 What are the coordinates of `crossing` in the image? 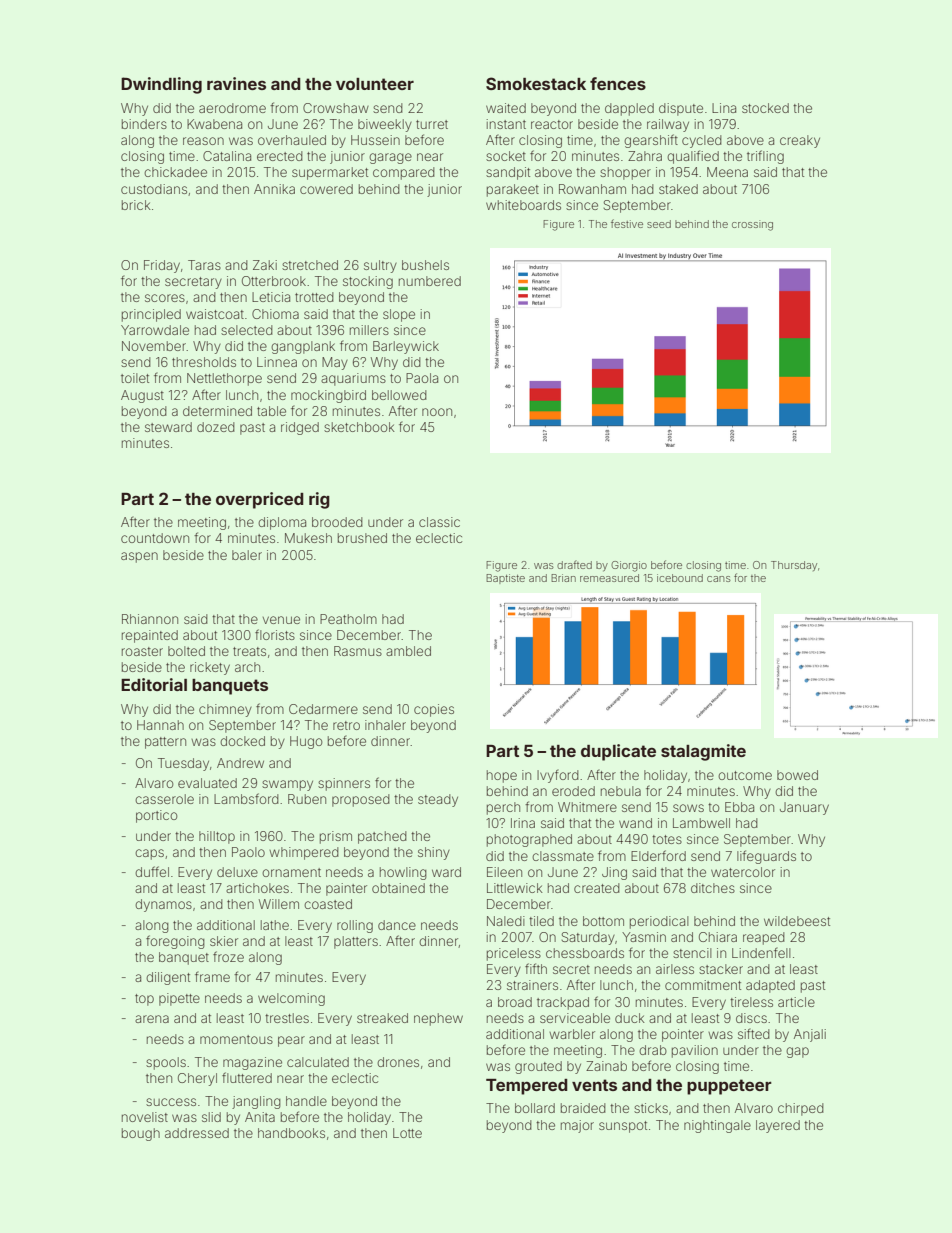 It's located at (752, 225).
